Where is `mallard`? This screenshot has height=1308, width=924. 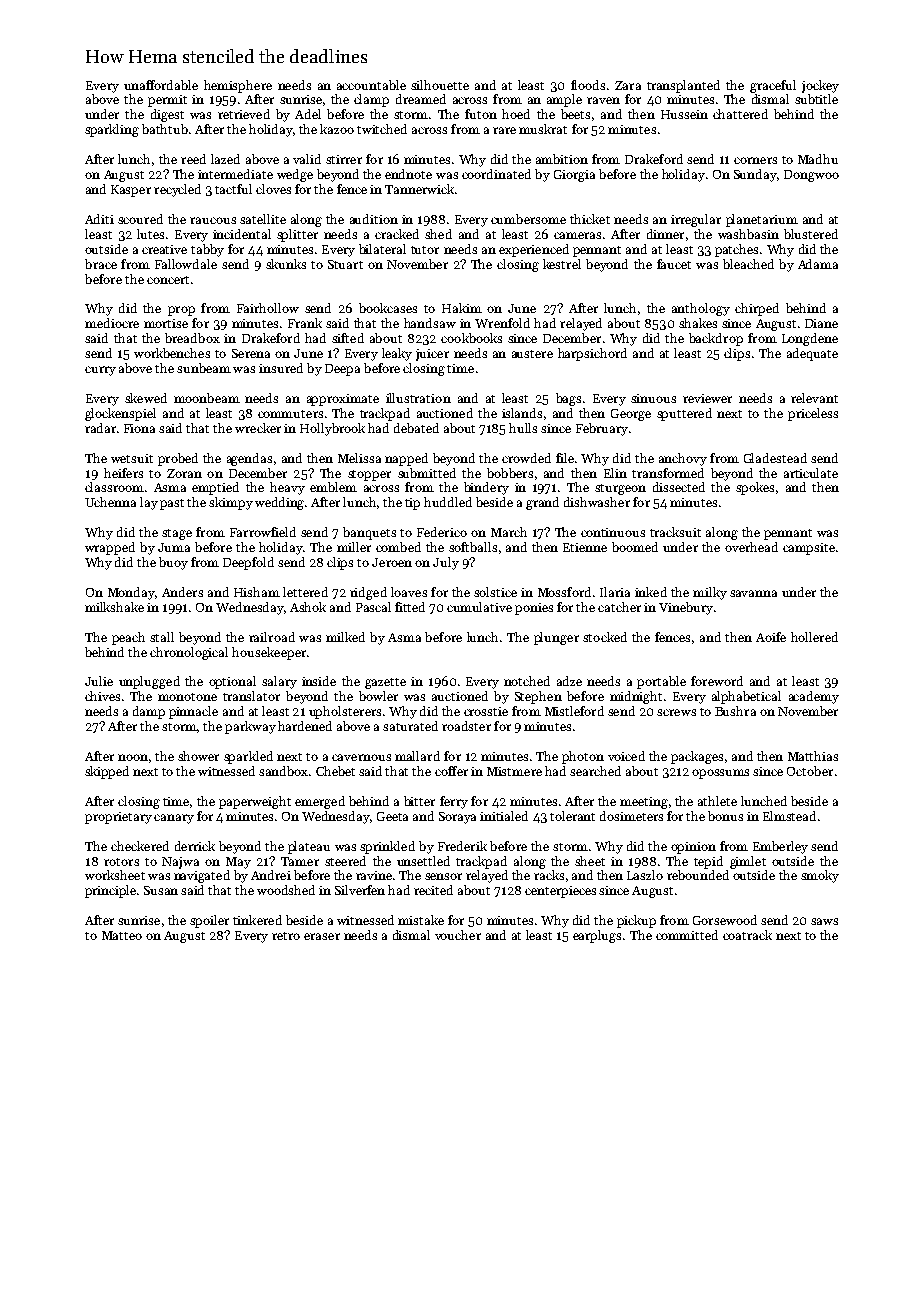
mallard is located at coordinates (417, 756).
